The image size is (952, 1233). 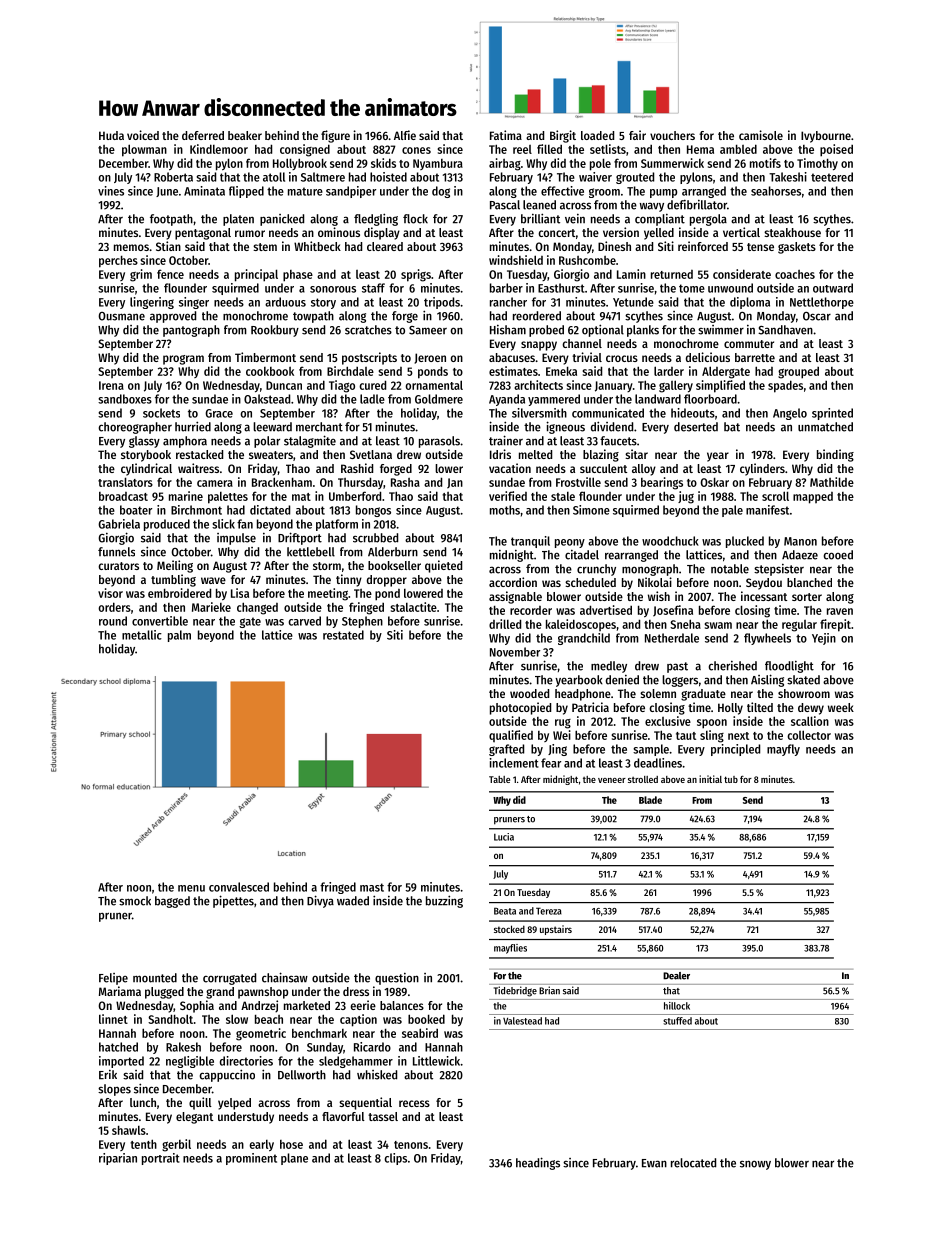 I want to click on photocopied, so click(x=520, y=708).
